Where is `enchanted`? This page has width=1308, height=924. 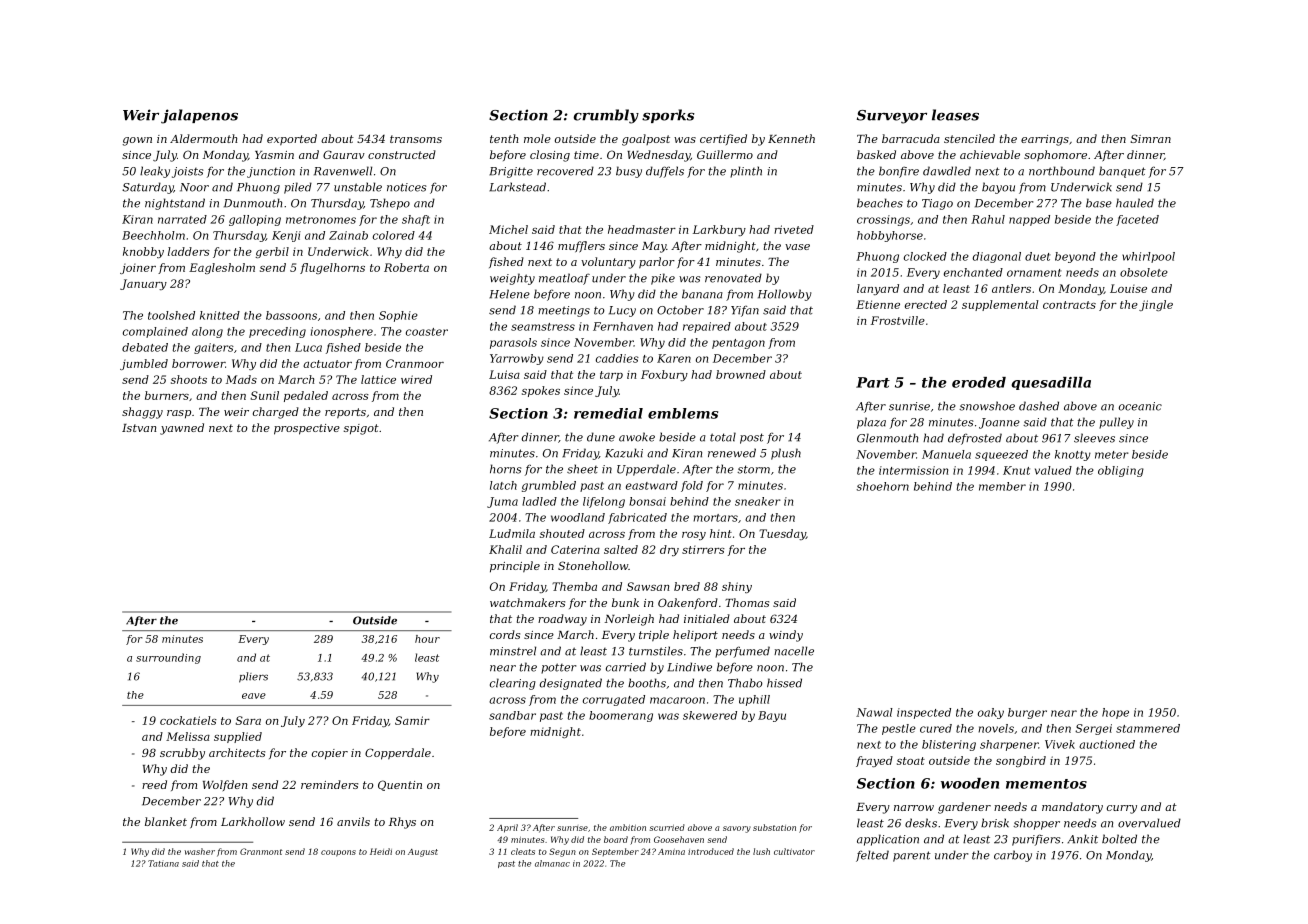
enchanted is located at coordinates (973, 272).
